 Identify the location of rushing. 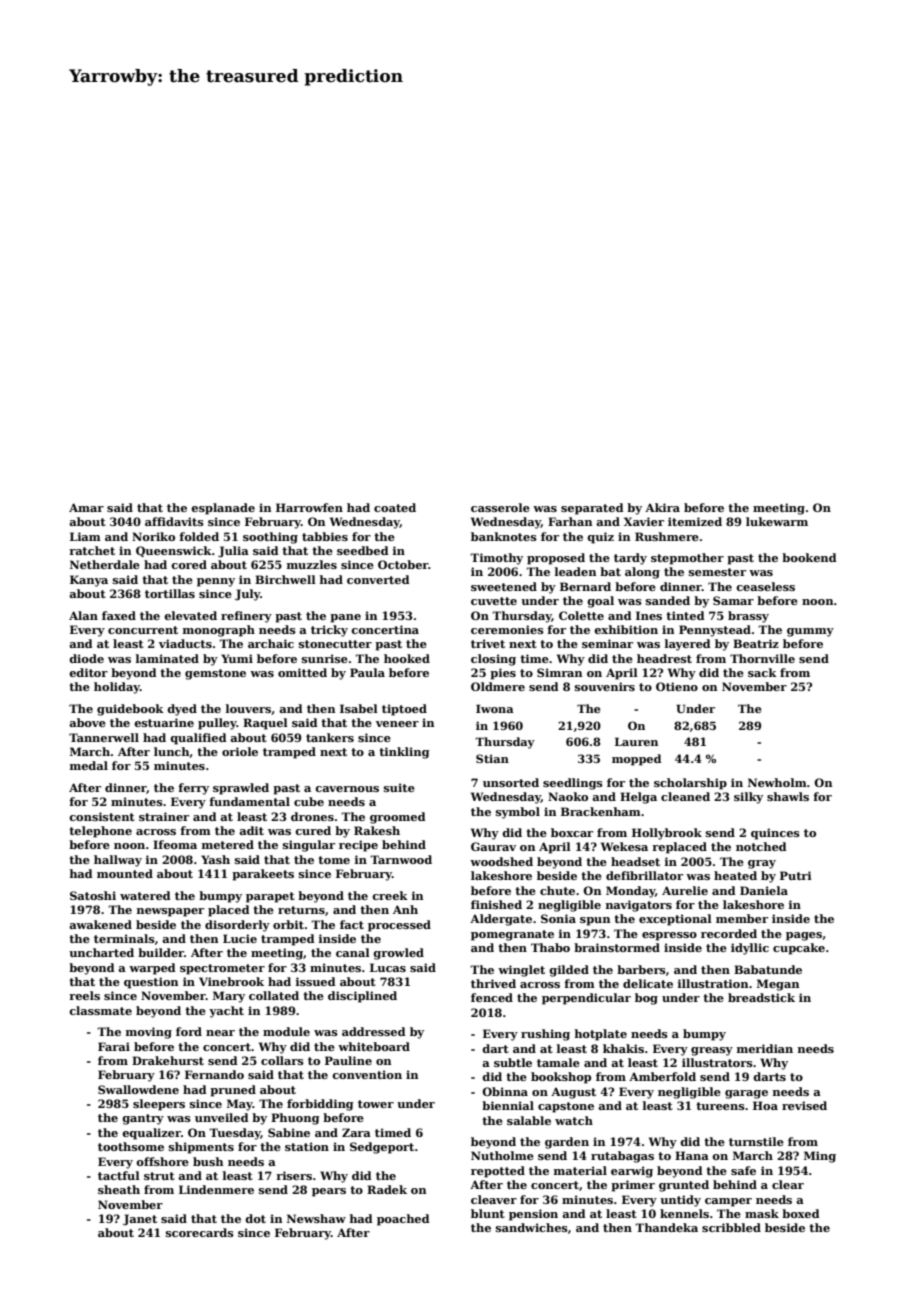
(545, 1035).
